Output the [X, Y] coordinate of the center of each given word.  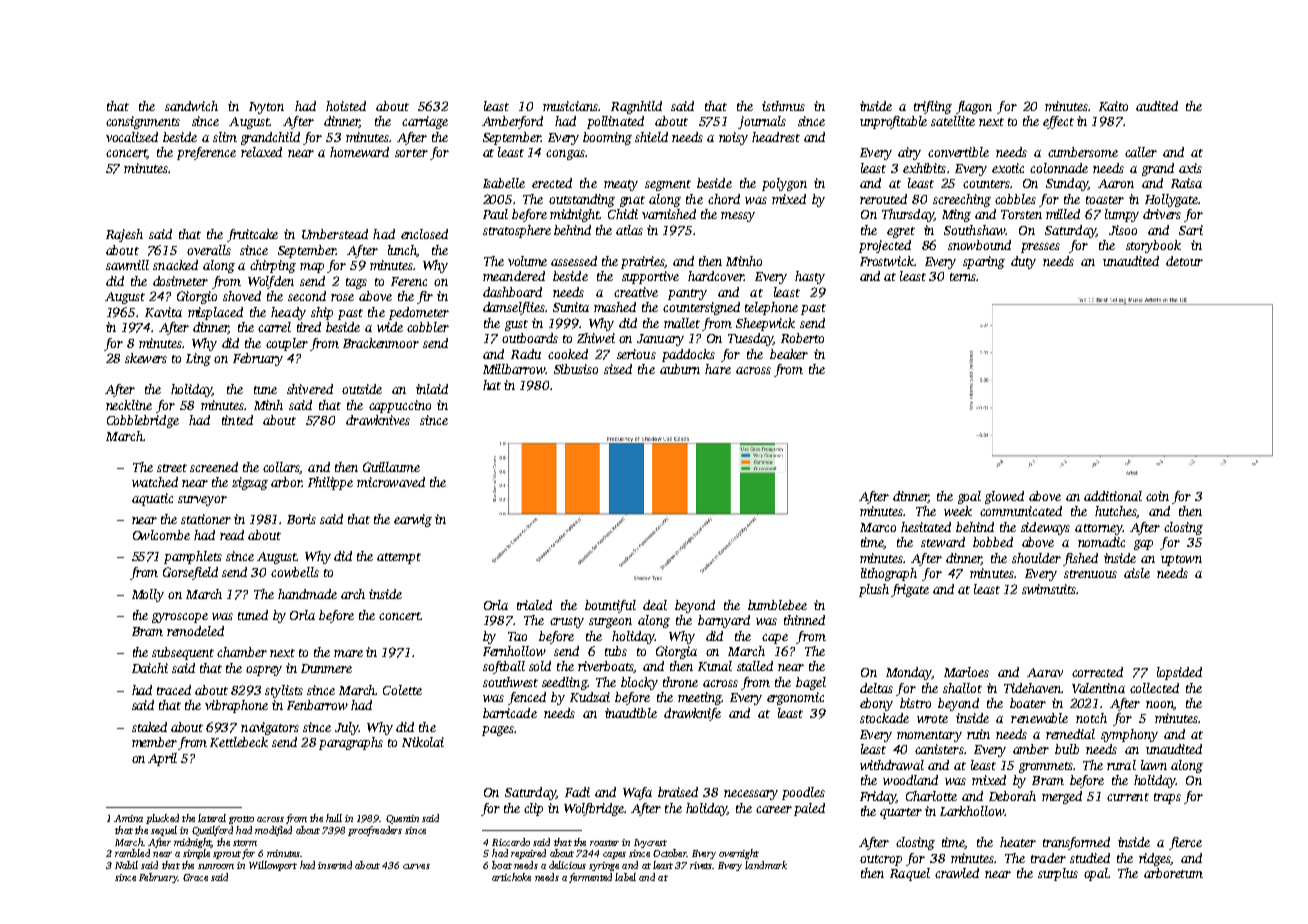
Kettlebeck [239, 742]
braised [678, 792]
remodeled [195, 631]
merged [1062, 797]
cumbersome [1083, 152]
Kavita [163, 312]
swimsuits [1049, 589]
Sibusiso [576, 369]
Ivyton [266, 108]
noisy [733, 138]
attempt [399, 558]
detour [1184, 261]
